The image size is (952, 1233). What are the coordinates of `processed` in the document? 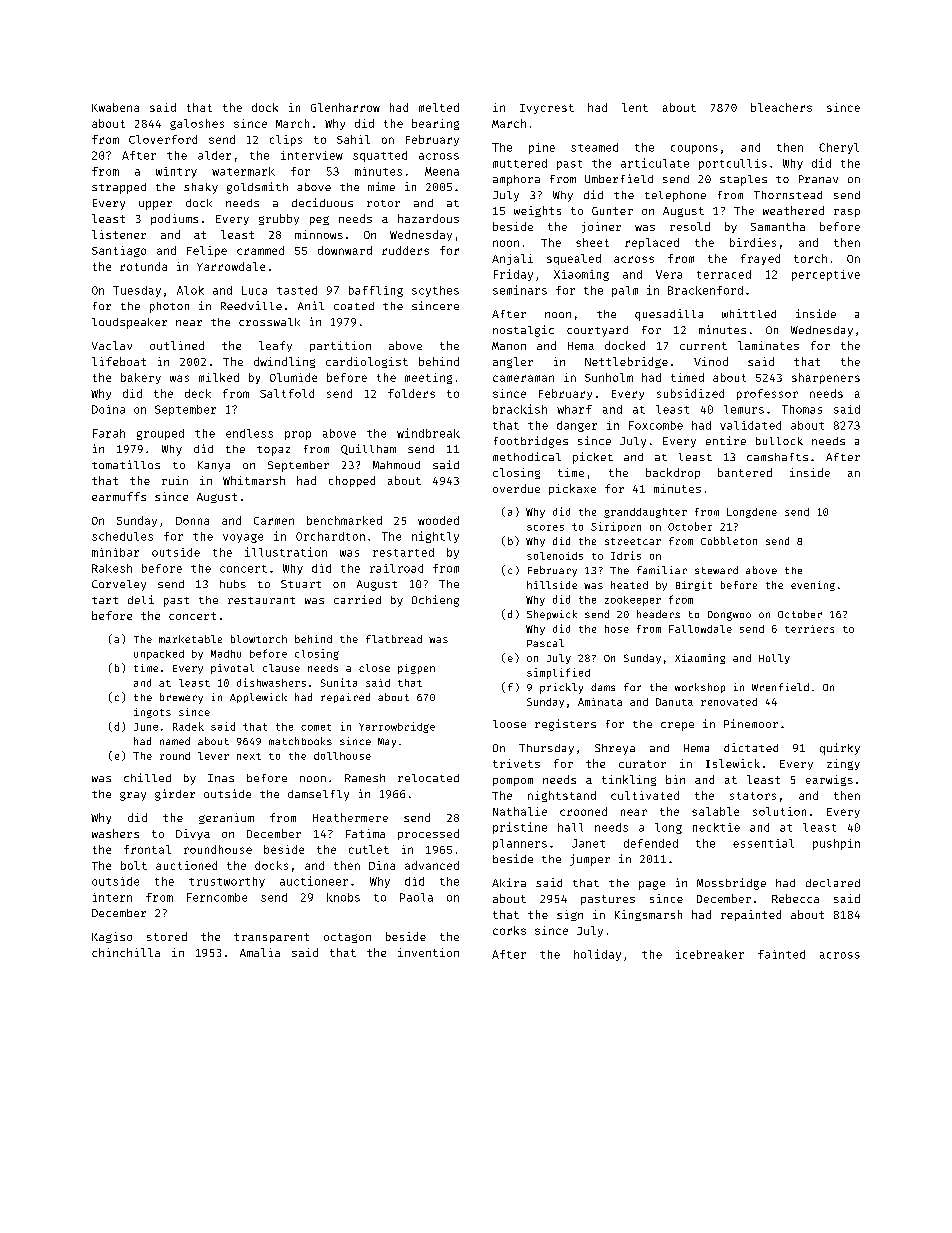 It's located at (428, 834).
